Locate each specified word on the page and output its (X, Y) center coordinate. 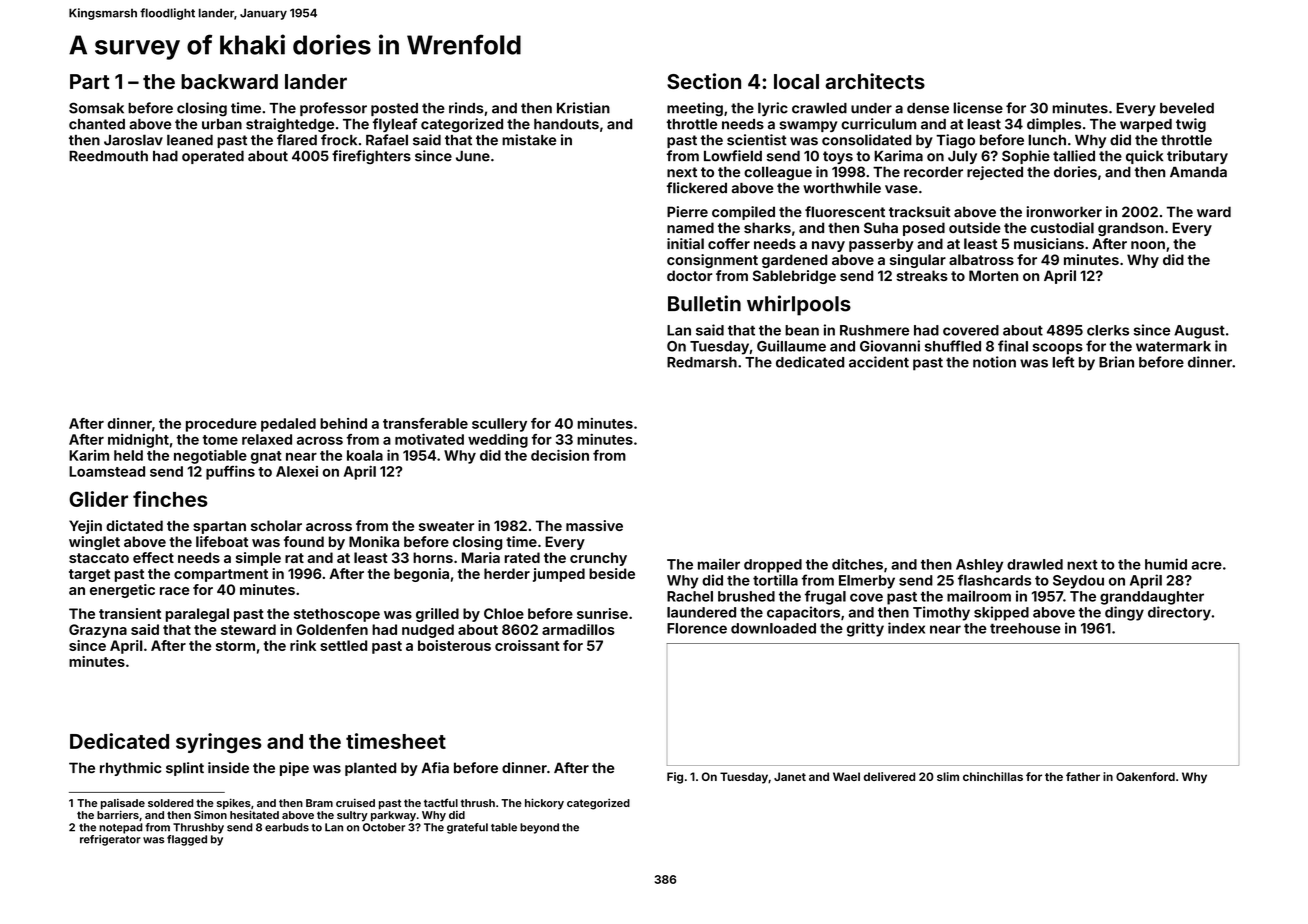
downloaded (773, 628)
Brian (1116, 362)
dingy (1124, 613)
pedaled (288, 425)
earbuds (287, 827)
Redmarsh (702, 362)
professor (333, 109)
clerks (1108, 330)
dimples (1054, 125)
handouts (566, 124)
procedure (221, 425)
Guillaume (791, 346)
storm (235, 646)
